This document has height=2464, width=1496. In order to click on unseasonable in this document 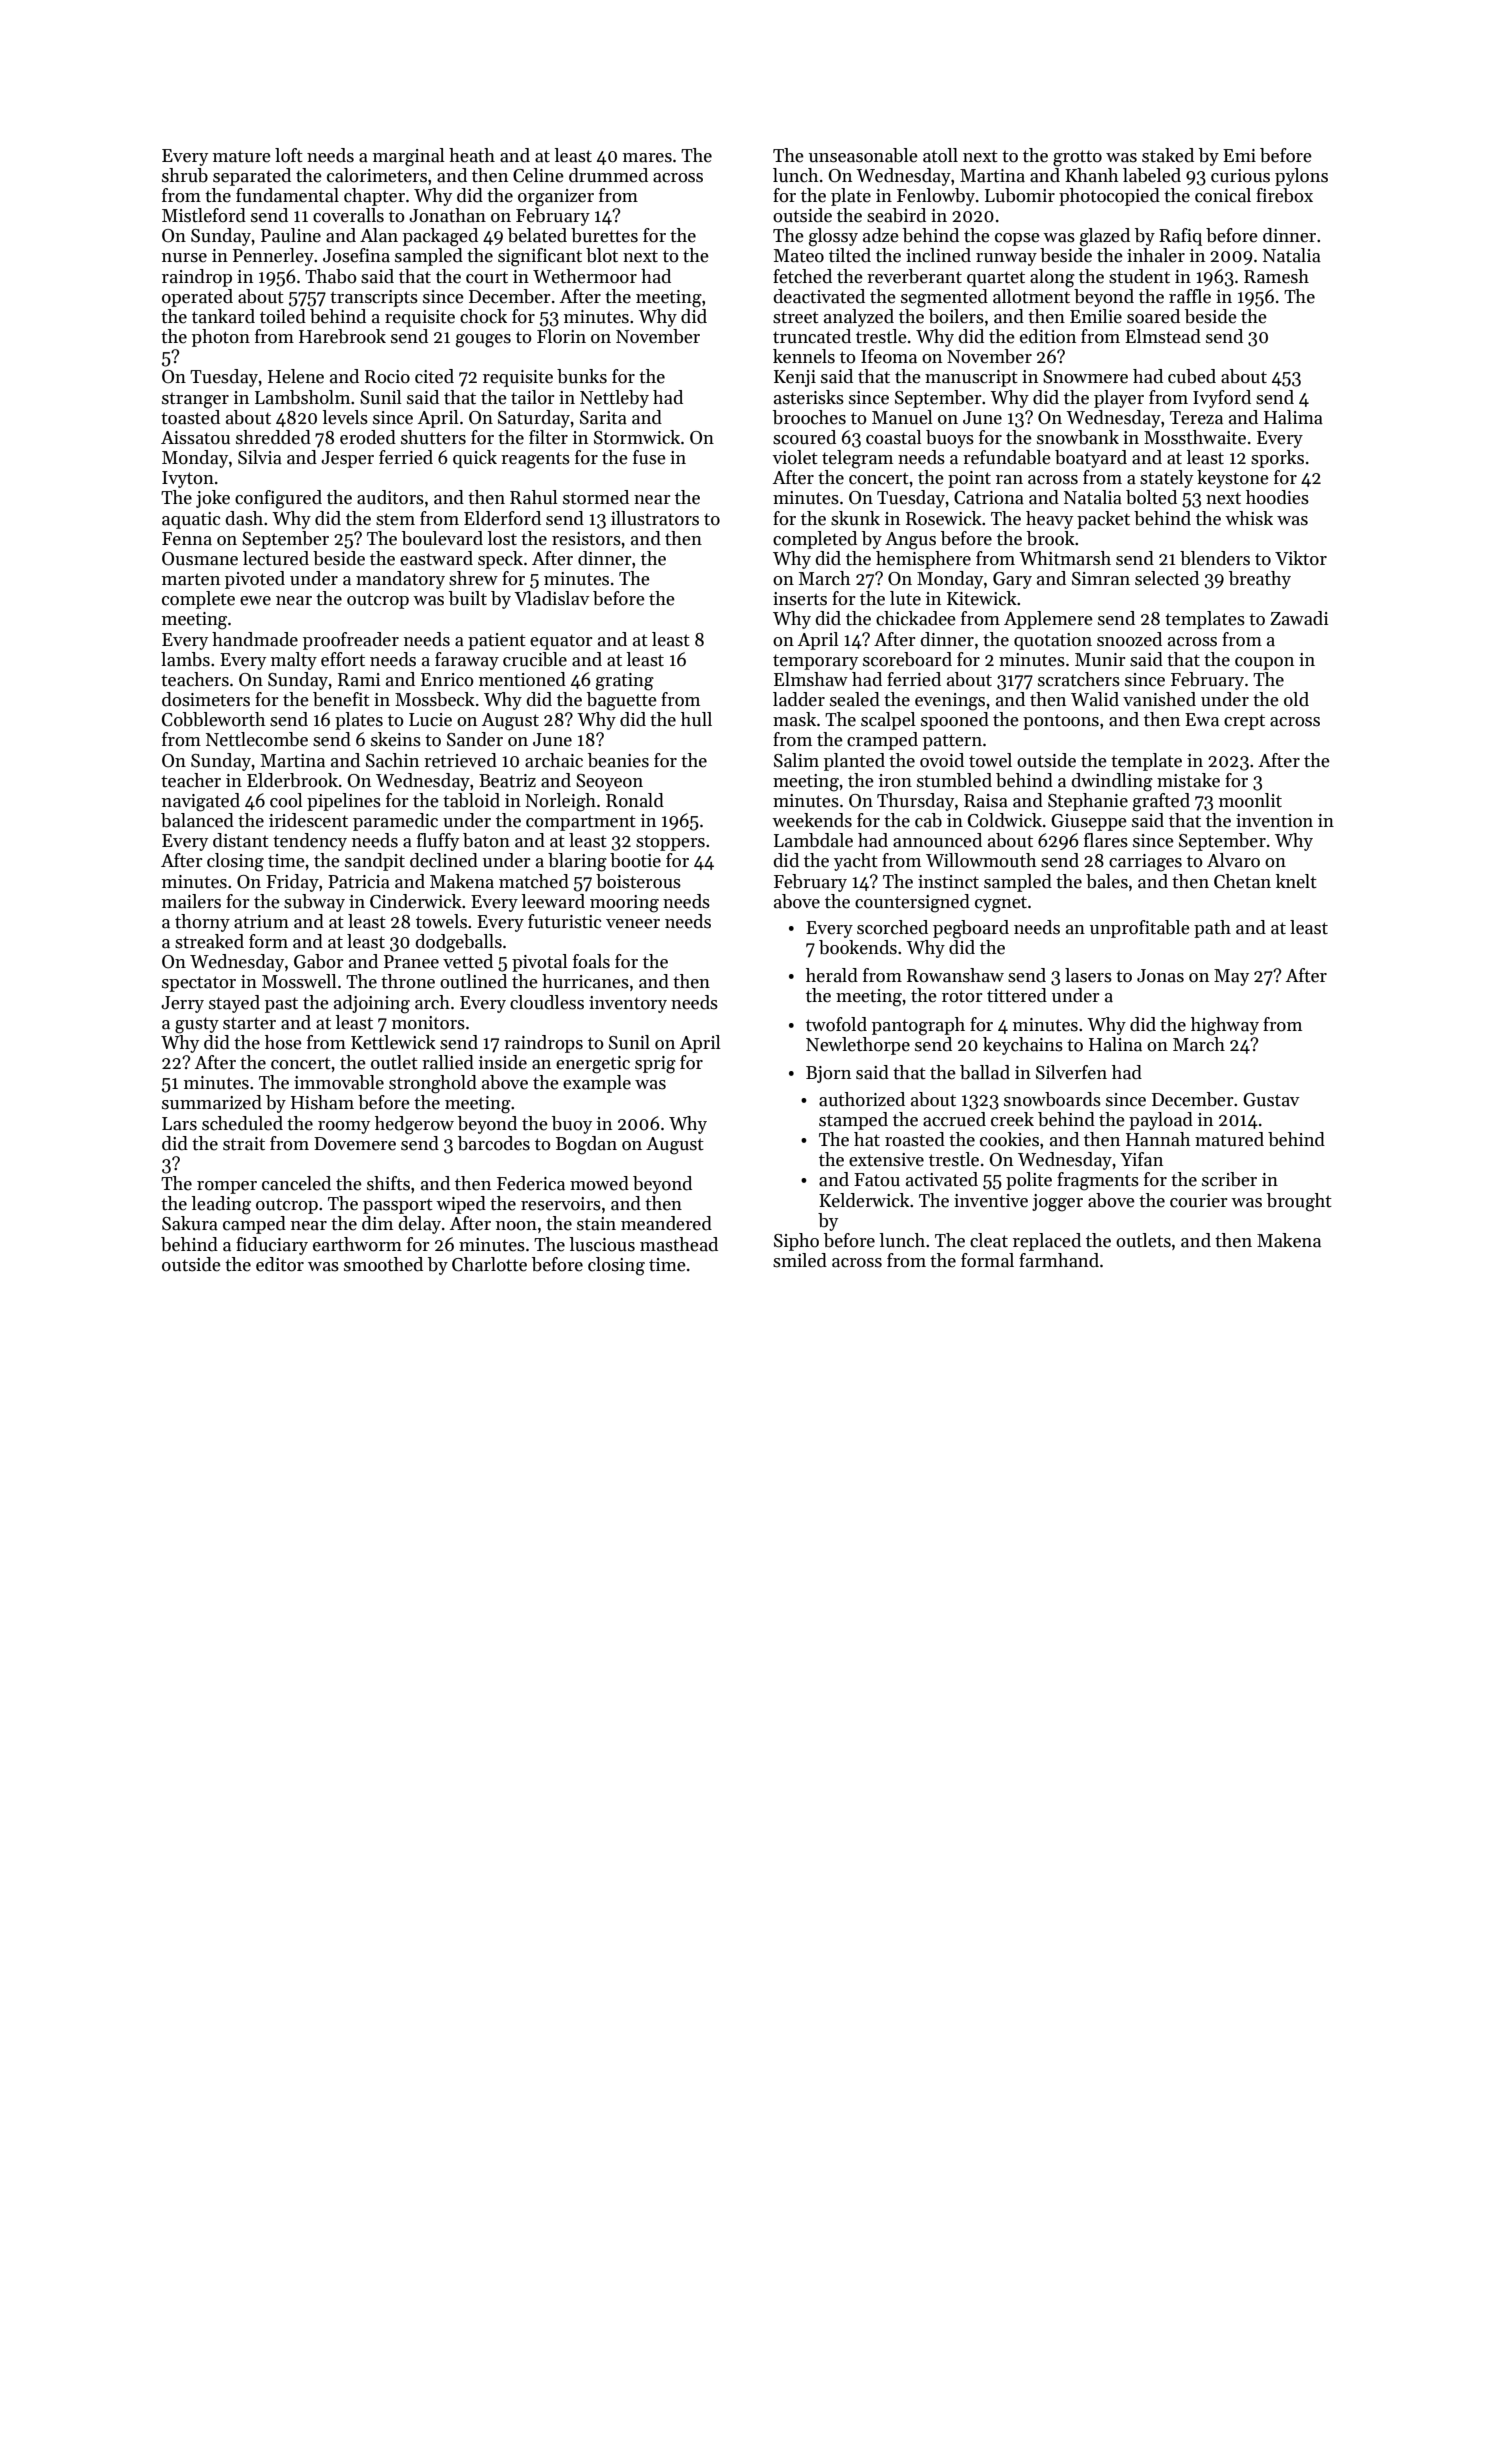, I will do `click(863, 155)`.
